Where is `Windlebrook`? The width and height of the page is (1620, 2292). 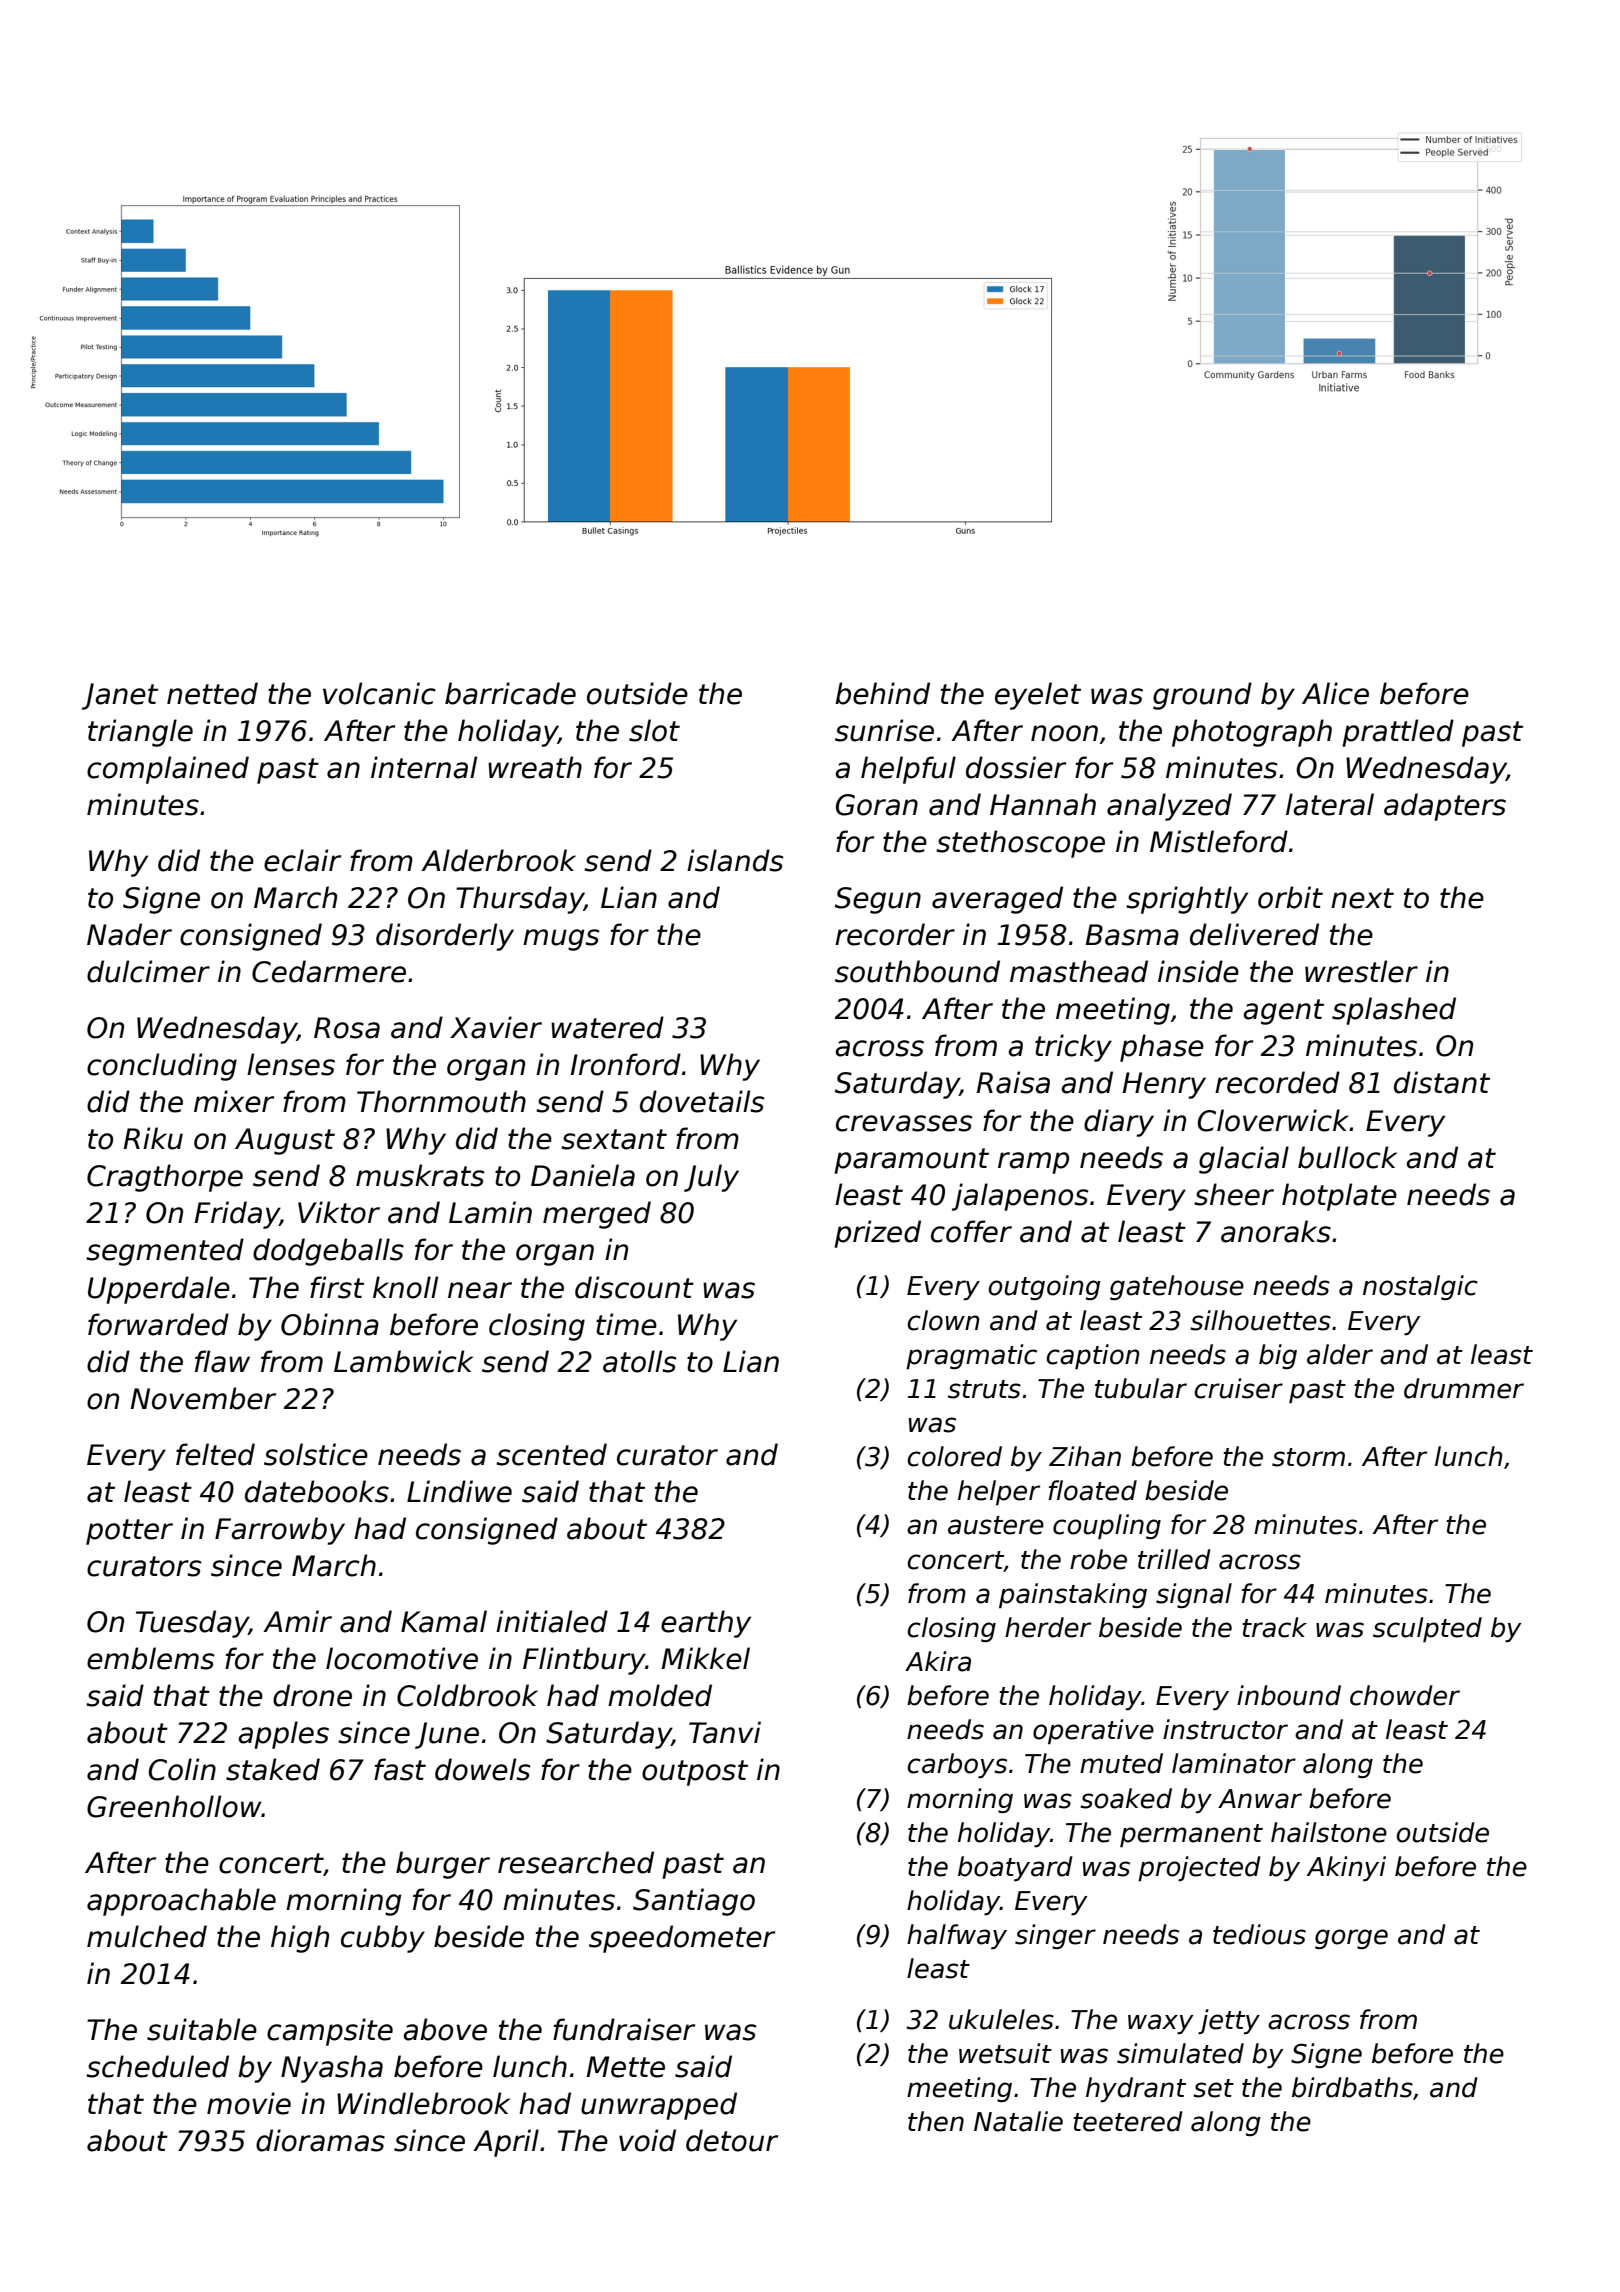
Windlebrook is located at coordinates (423, 2103).
